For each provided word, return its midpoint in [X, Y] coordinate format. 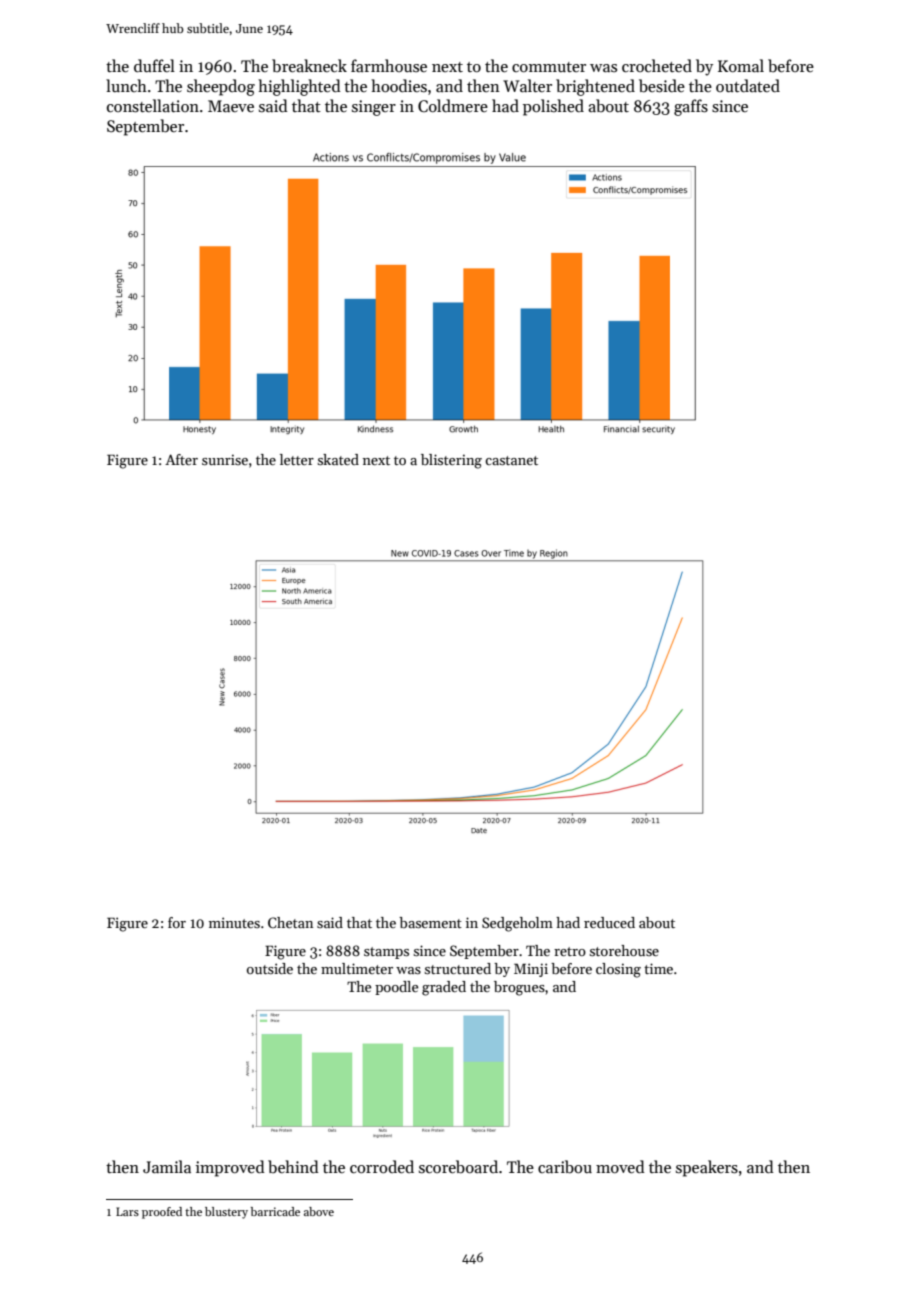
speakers [707, 1168]
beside [662, 86]
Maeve [231, 106]
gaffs [691, 107]
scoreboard [458, 1166]
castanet [511, 460]
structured [458, 968]
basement [430, 922]
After [181, 459]
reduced [609, 922]
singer [374, 108]
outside [270, 968]
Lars [127, 1211]
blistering [451, 461]
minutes [234, 922]
